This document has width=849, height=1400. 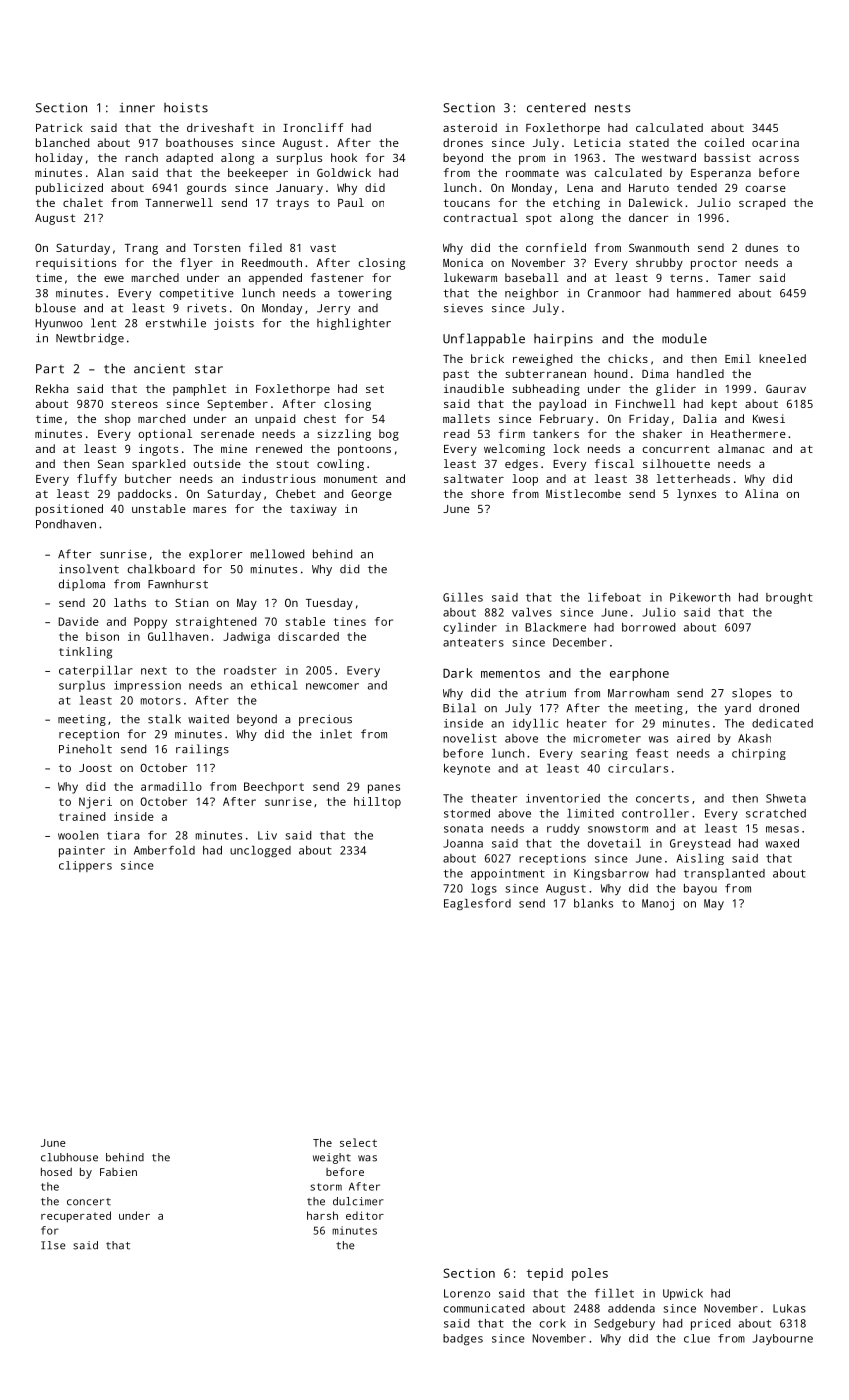 I want to click on hook, so click(x=344, y=157).
